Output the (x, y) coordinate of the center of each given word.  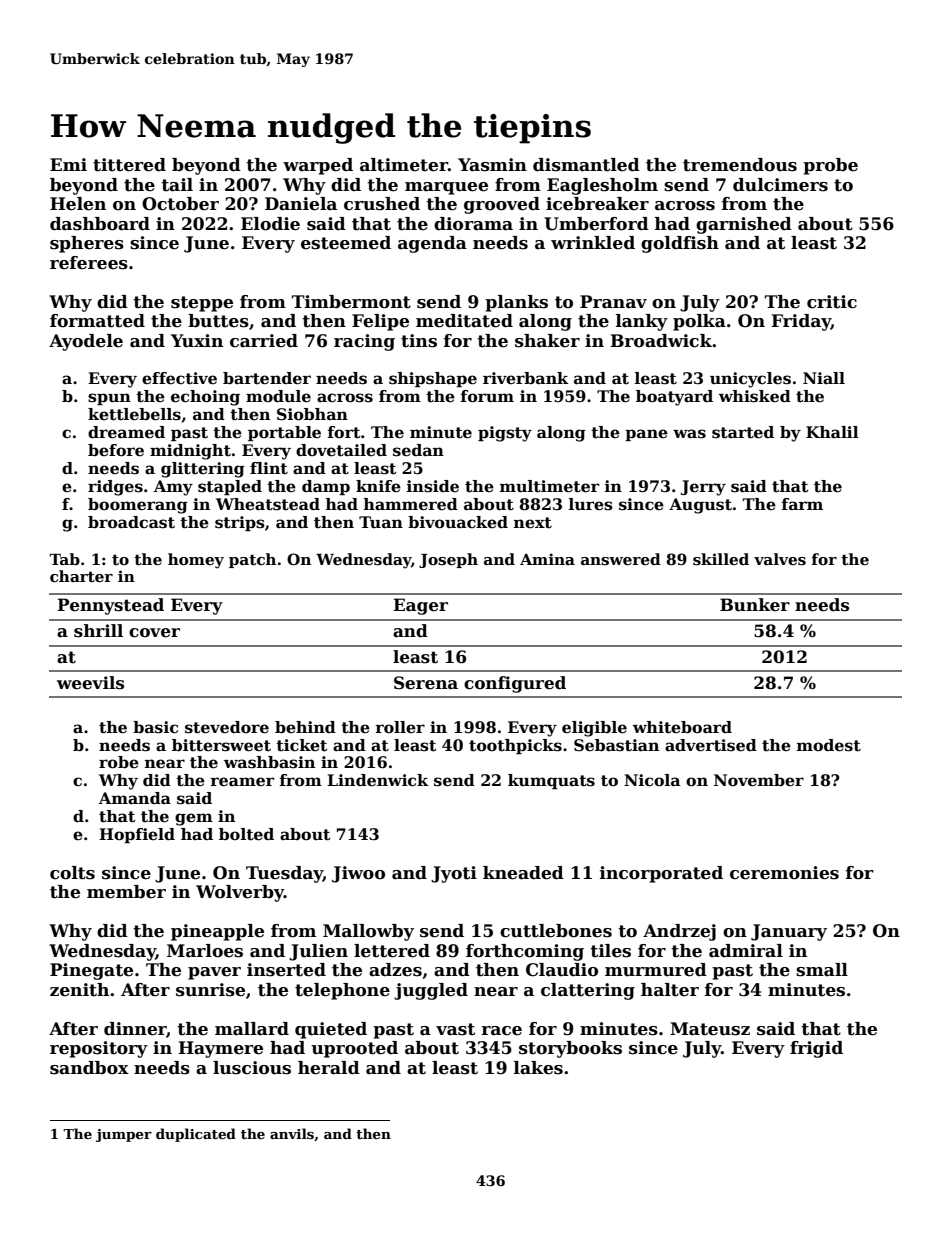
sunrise (210, 990)
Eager (420, 606)
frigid (816, 1049)
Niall (824, 378)
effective (179, 378)
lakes (538, 1068)
